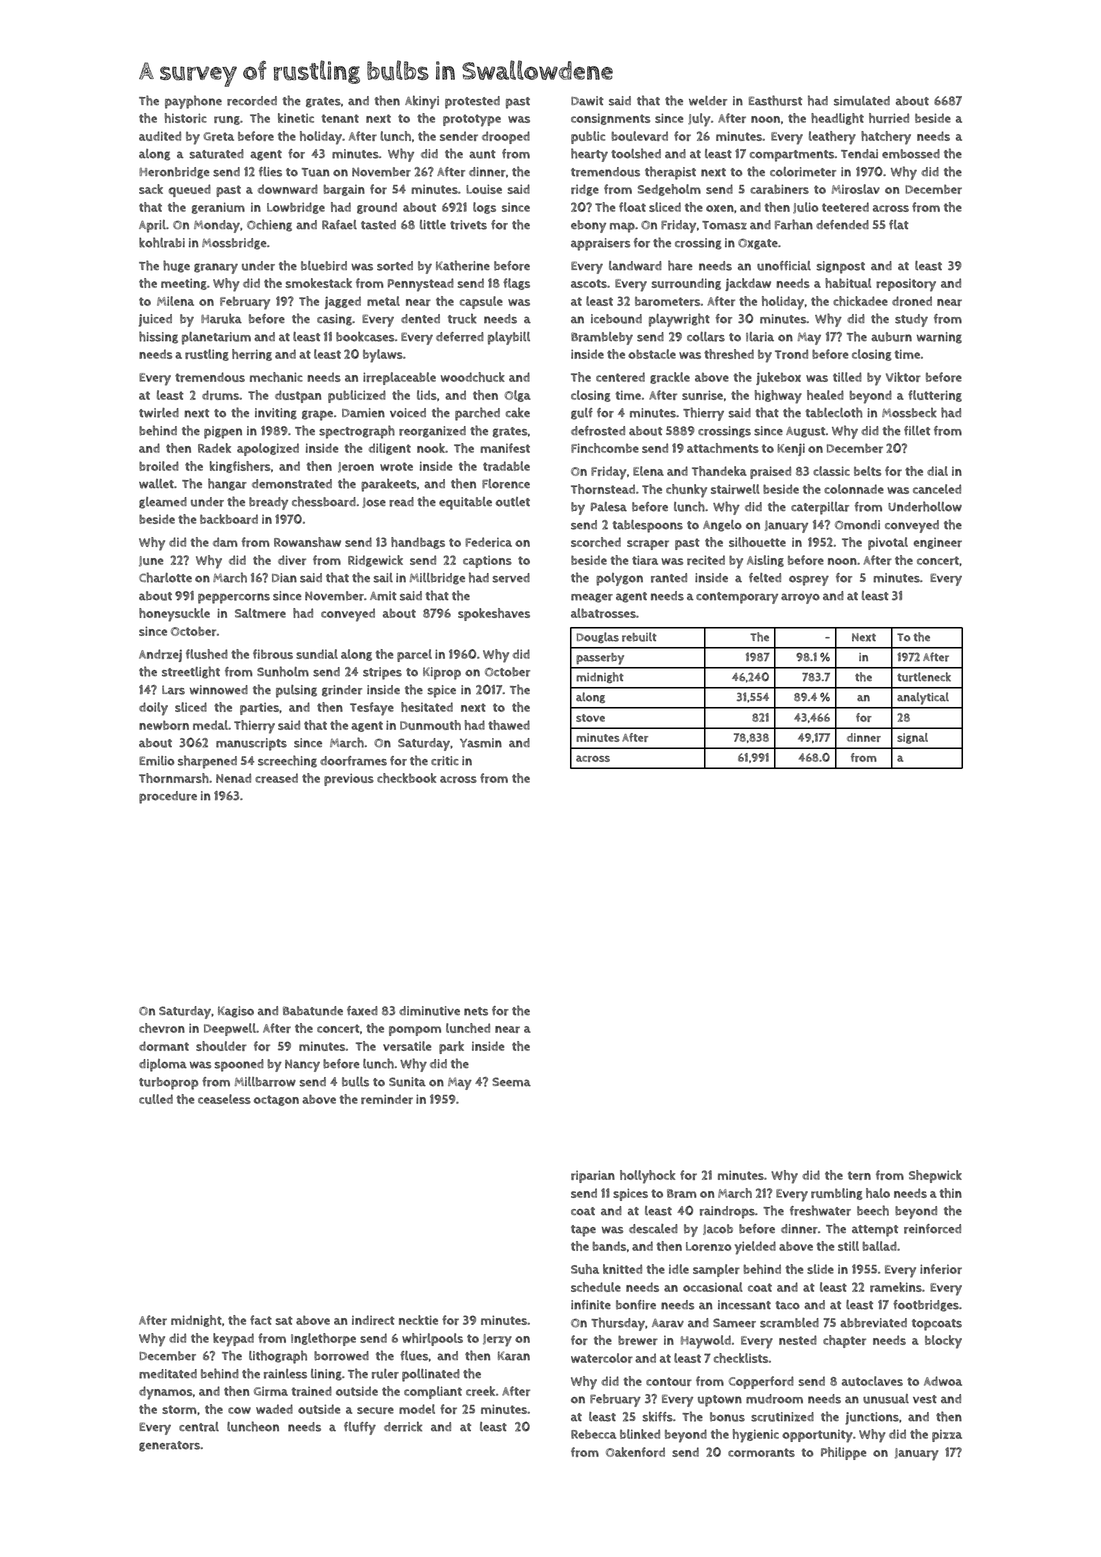  What do you see at coordinates (596, 542) in the page?
I see `scorched` at bounding box center [596, 542].
